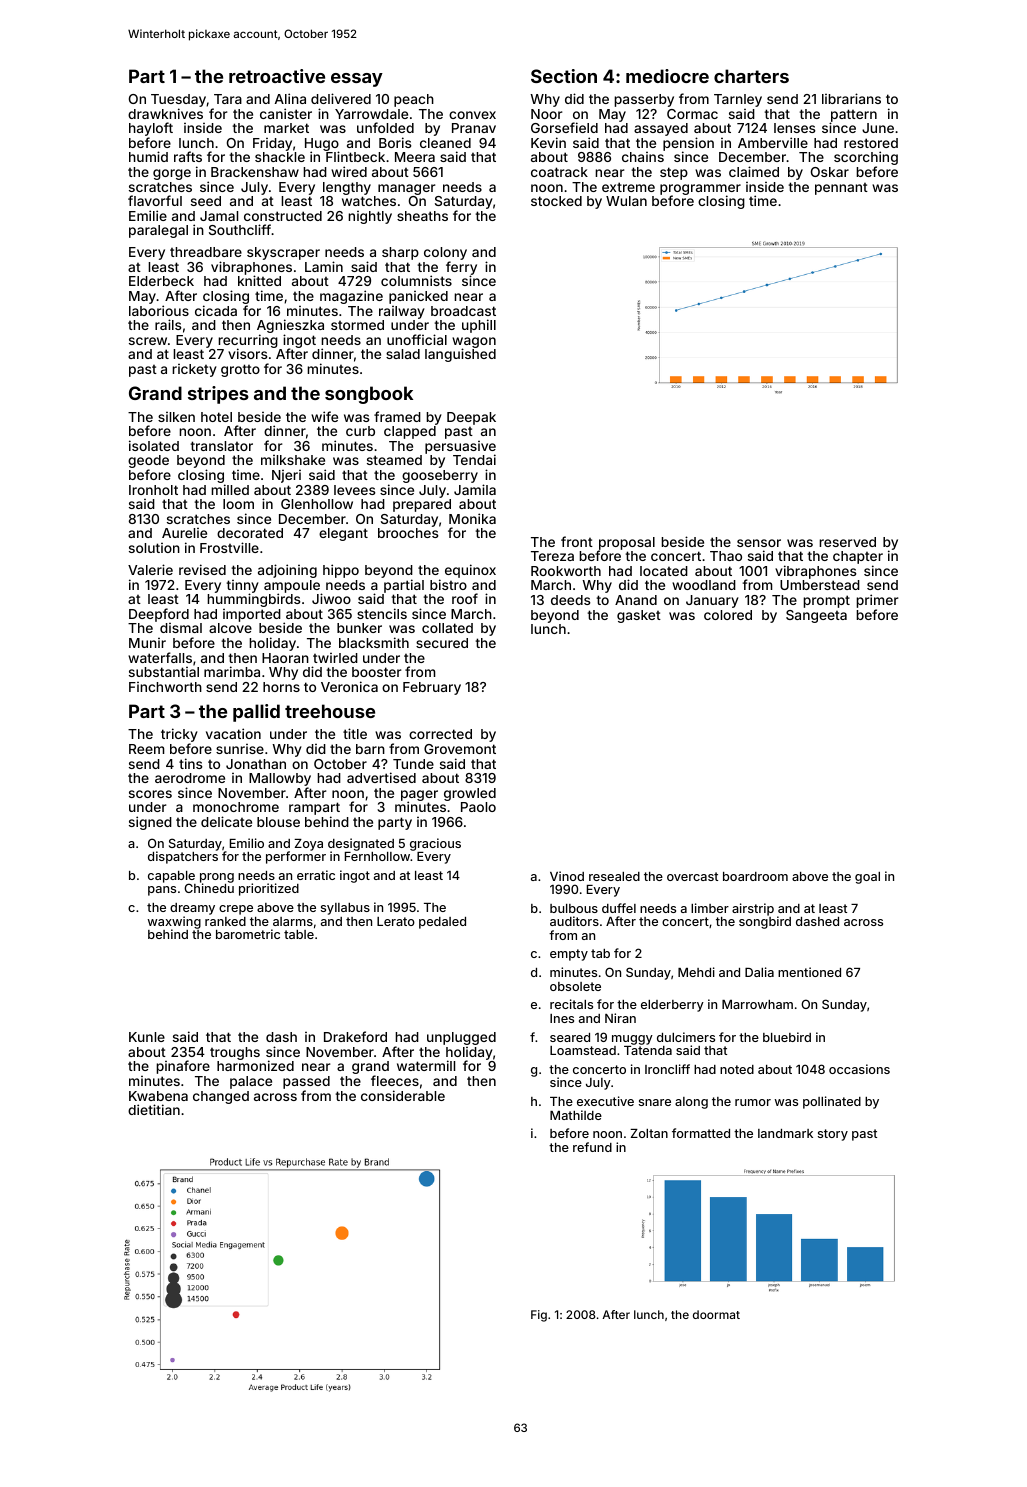 The image size is (1027, 1487). I want to click on Zoltan, so click(649, 1133).
